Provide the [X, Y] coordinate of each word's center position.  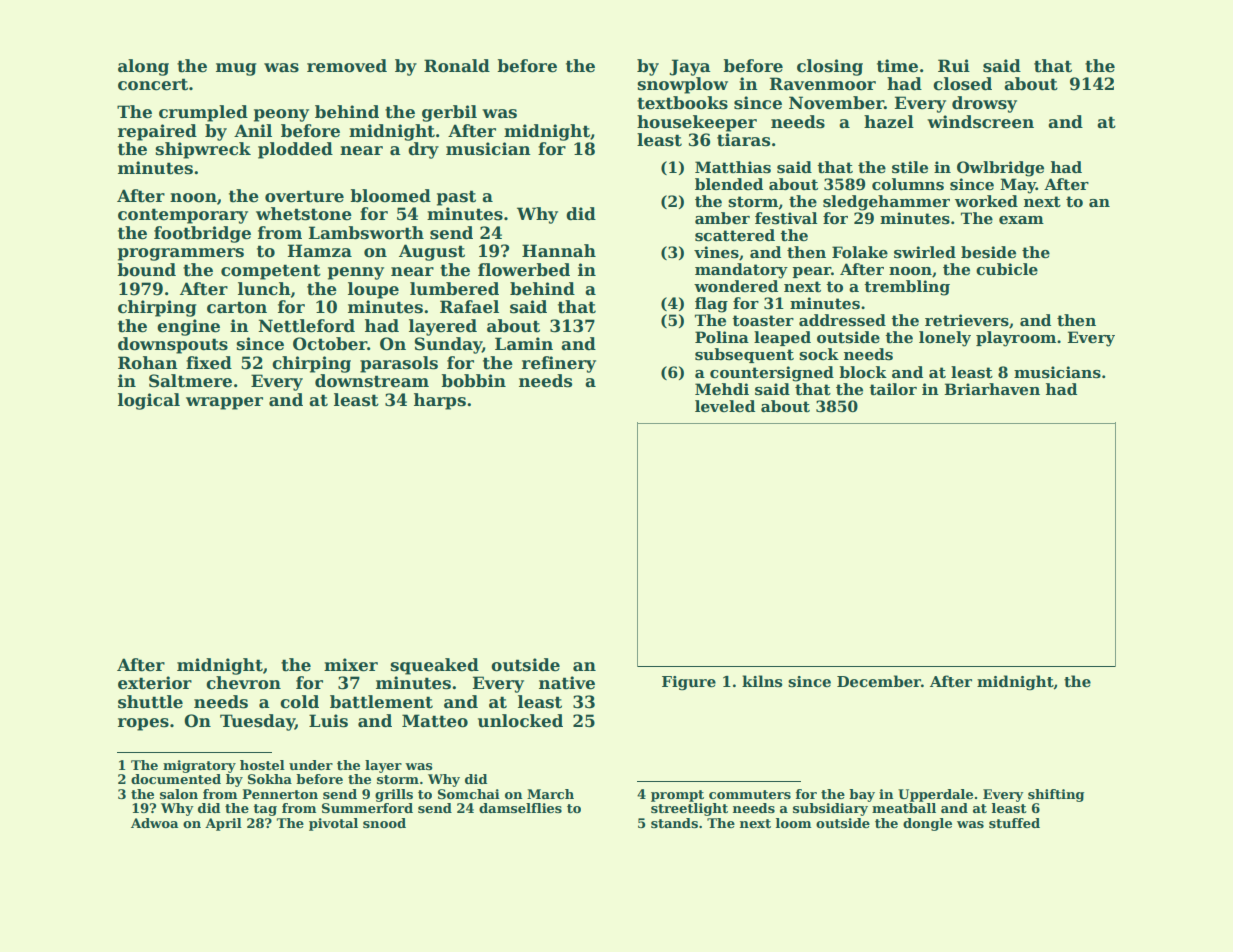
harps [440, 401]
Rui [954, 66]
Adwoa [155, 823]
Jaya [690, 67]
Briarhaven [992, 389]
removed [347, 66]
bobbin [473, 381]
